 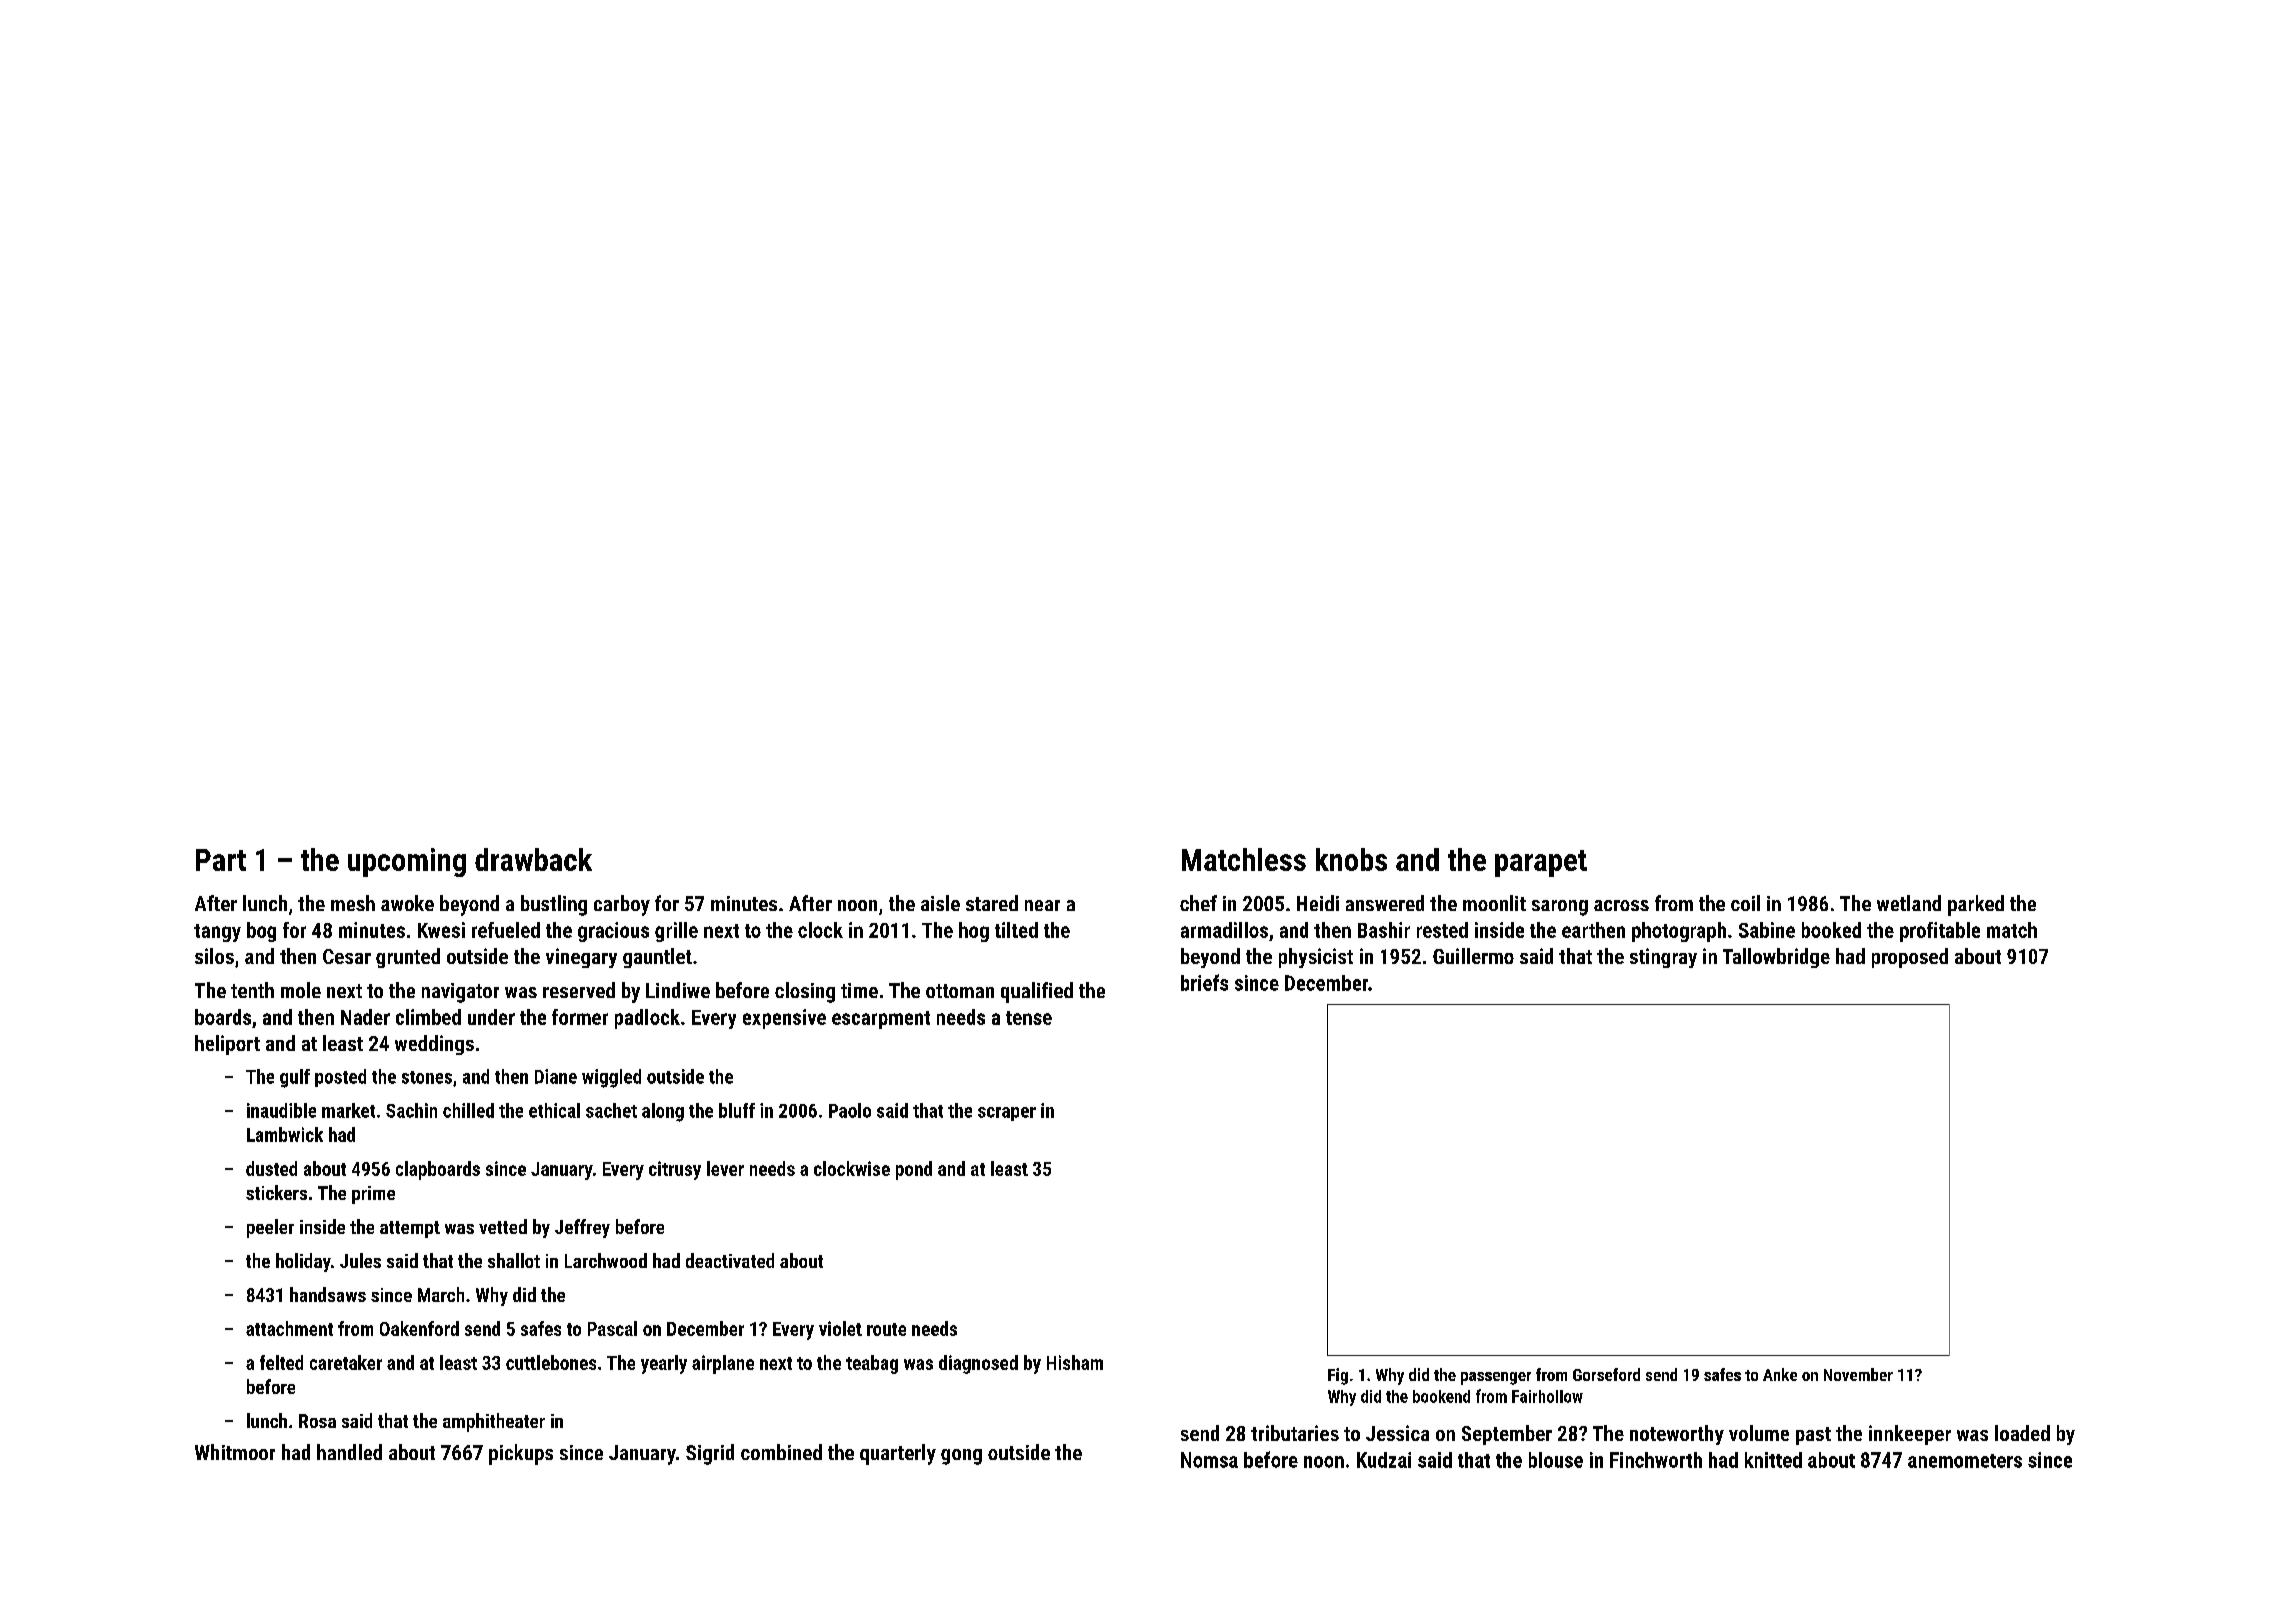 I want to click on November, so click(x=1858, y=1374).
